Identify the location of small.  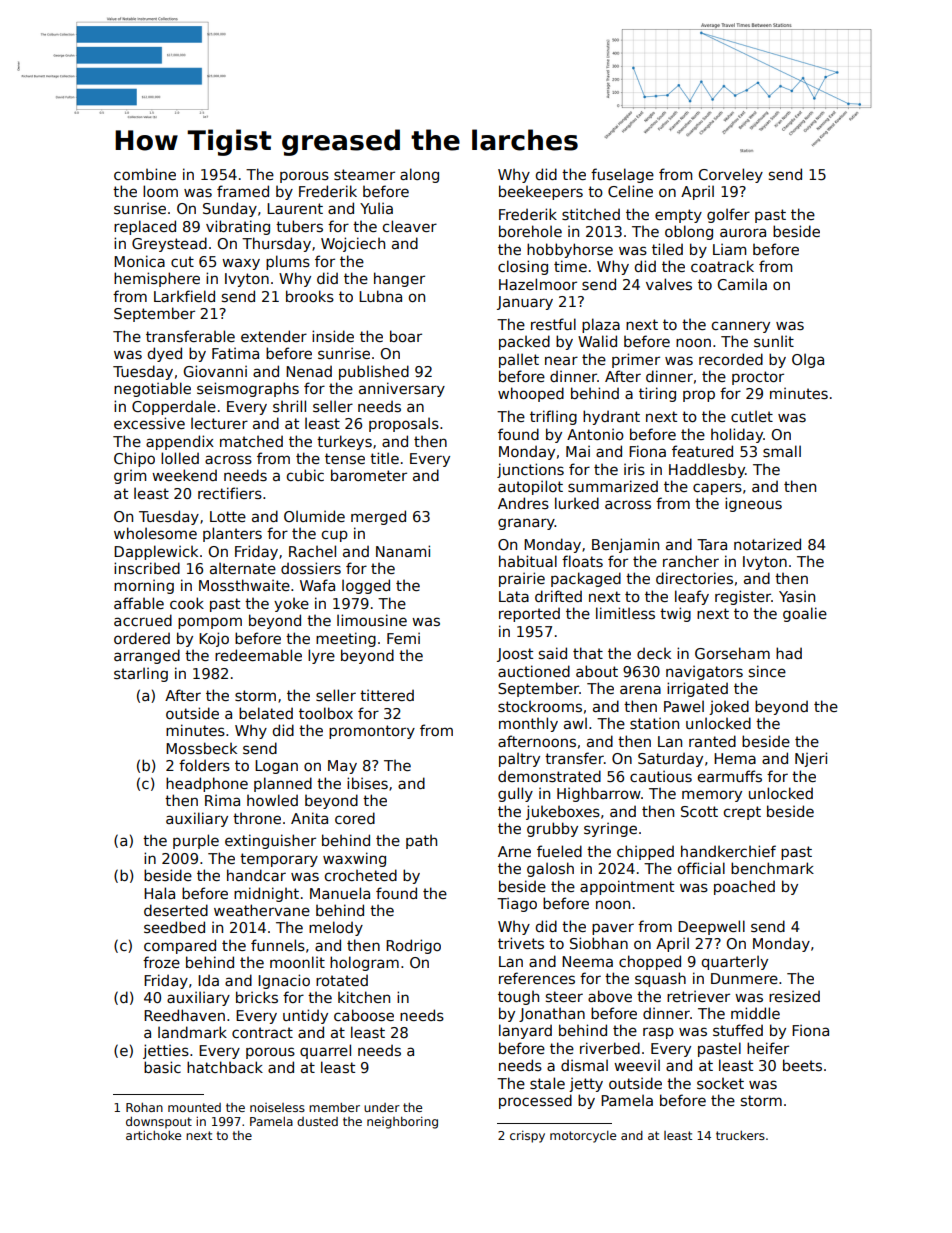
(782, 451).
